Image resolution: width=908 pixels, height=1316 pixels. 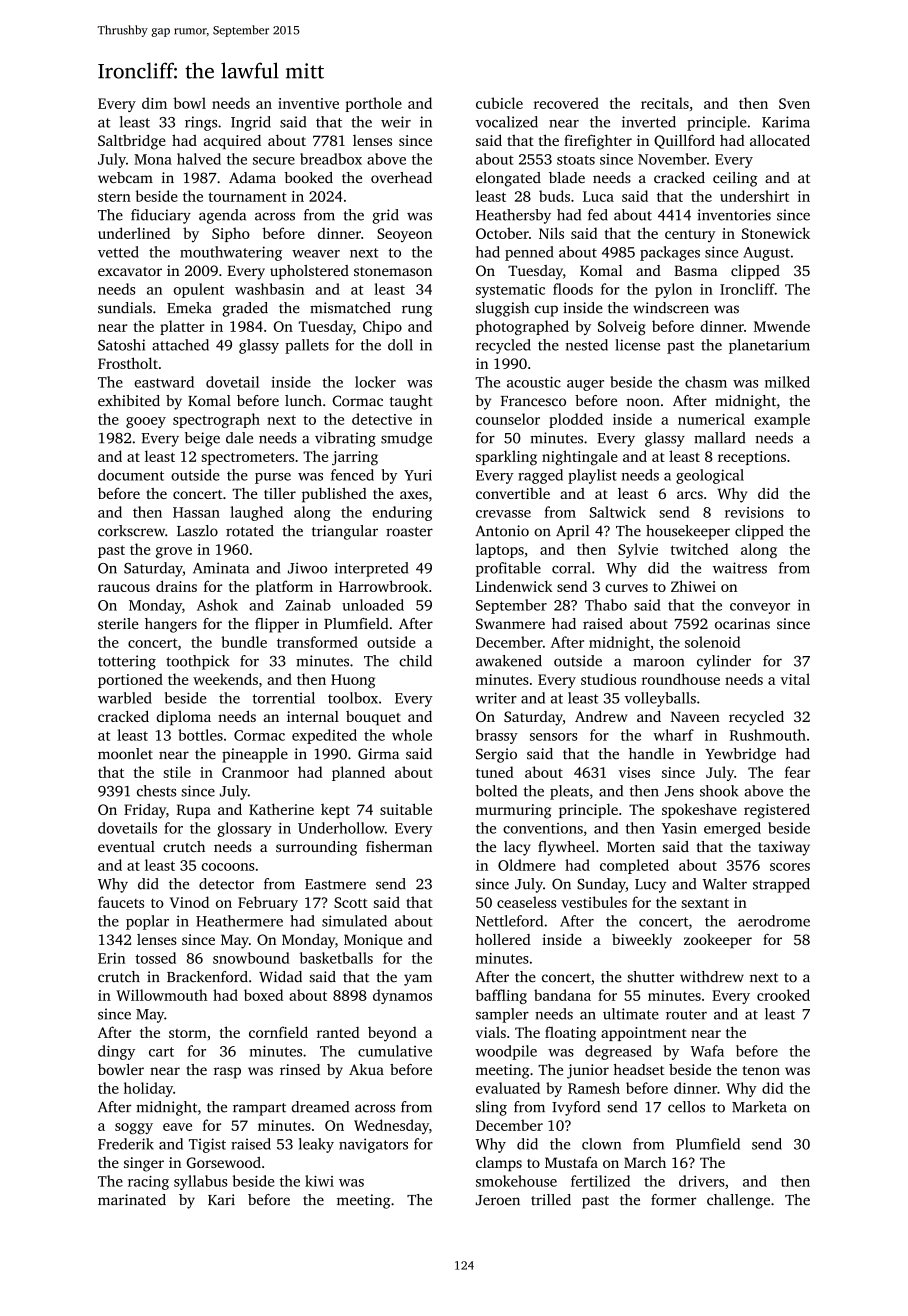 What do you see at coordinates (510, 291) in the image?
I see `systematic` at bounding box center [510, 291].
